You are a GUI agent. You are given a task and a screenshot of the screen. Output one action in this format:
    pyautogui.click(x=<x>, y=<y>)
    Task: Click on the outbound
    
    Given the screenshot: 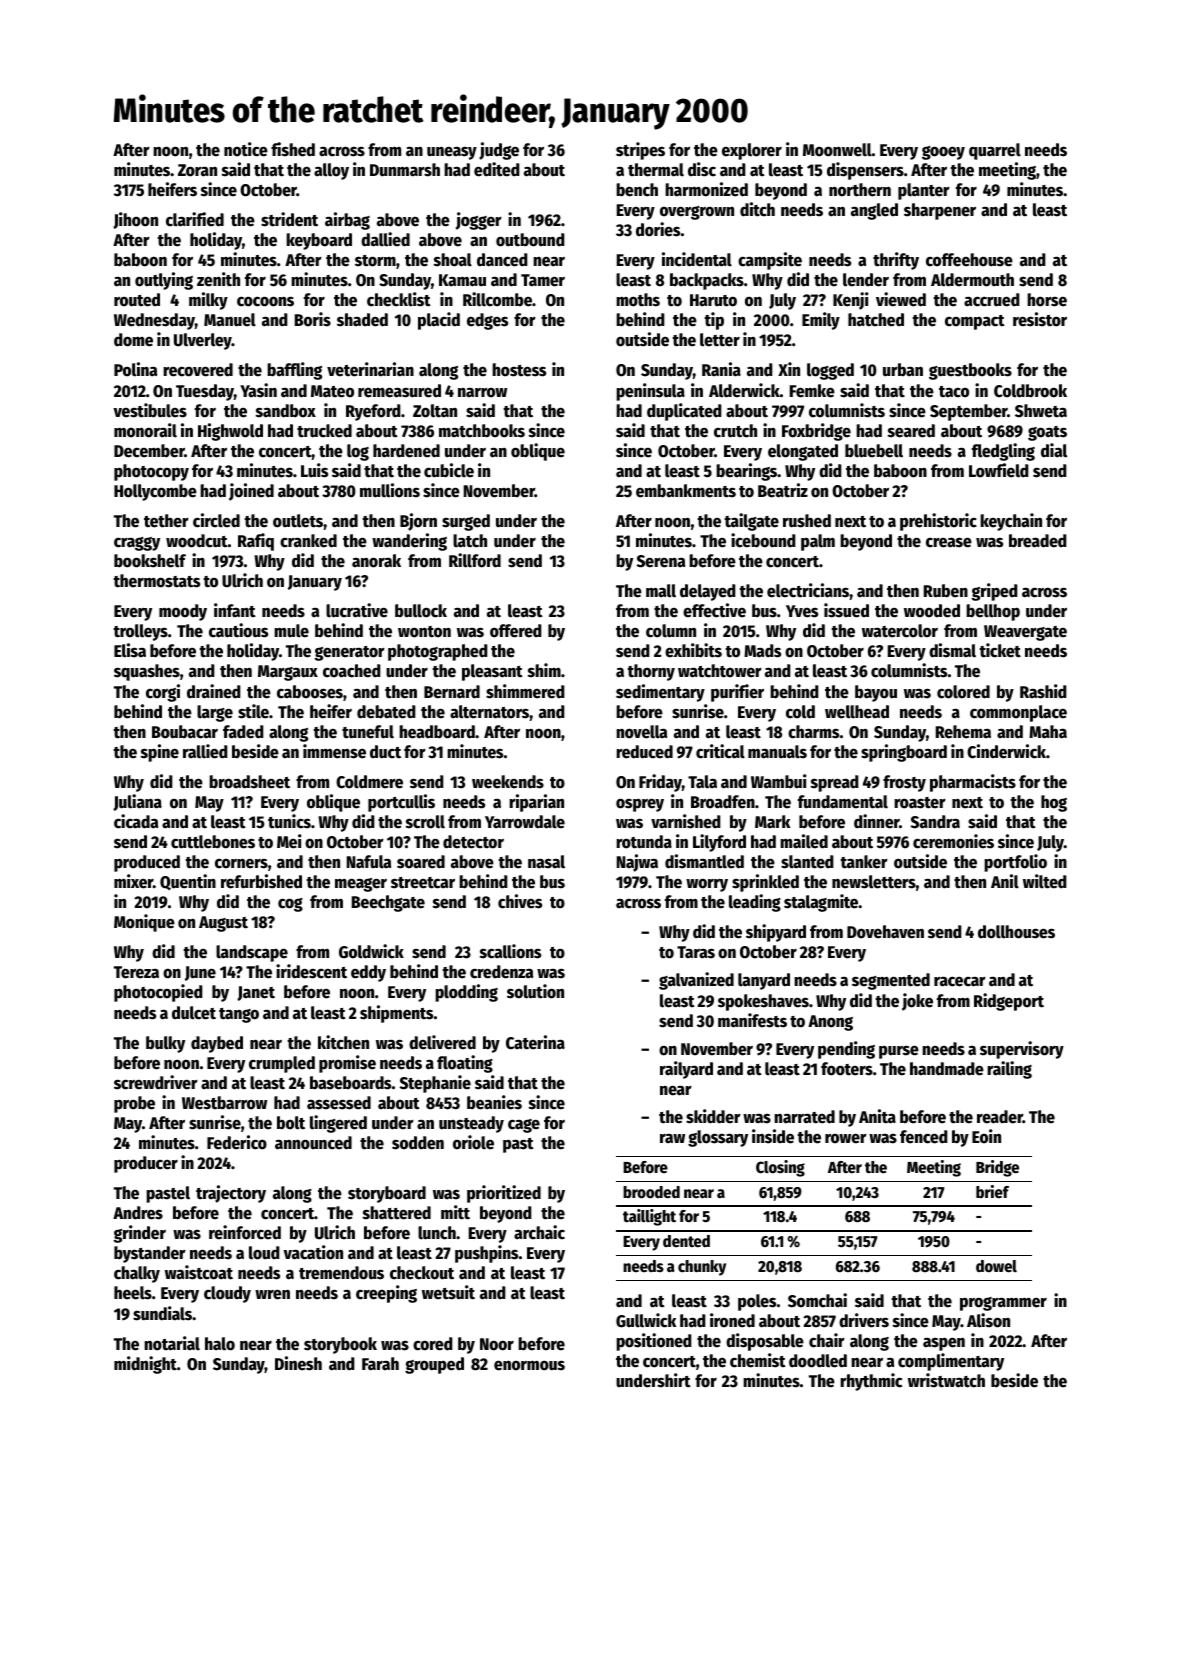 What is the action you would take?
    pyautogui.click(x=530, y=240)
